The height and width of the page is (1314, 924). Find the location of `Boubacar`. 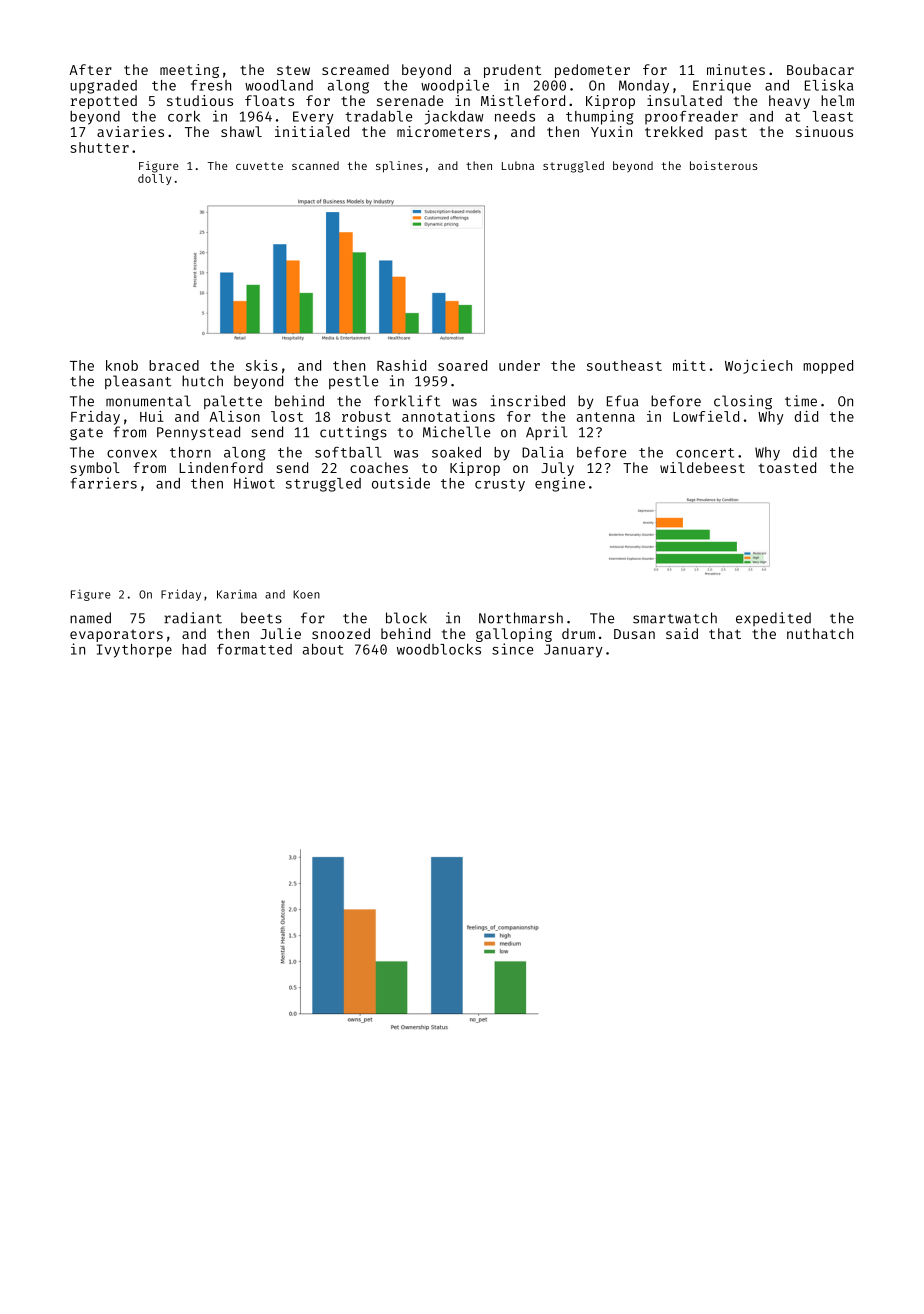

Boubacar is located at coordinates (820, 69).
